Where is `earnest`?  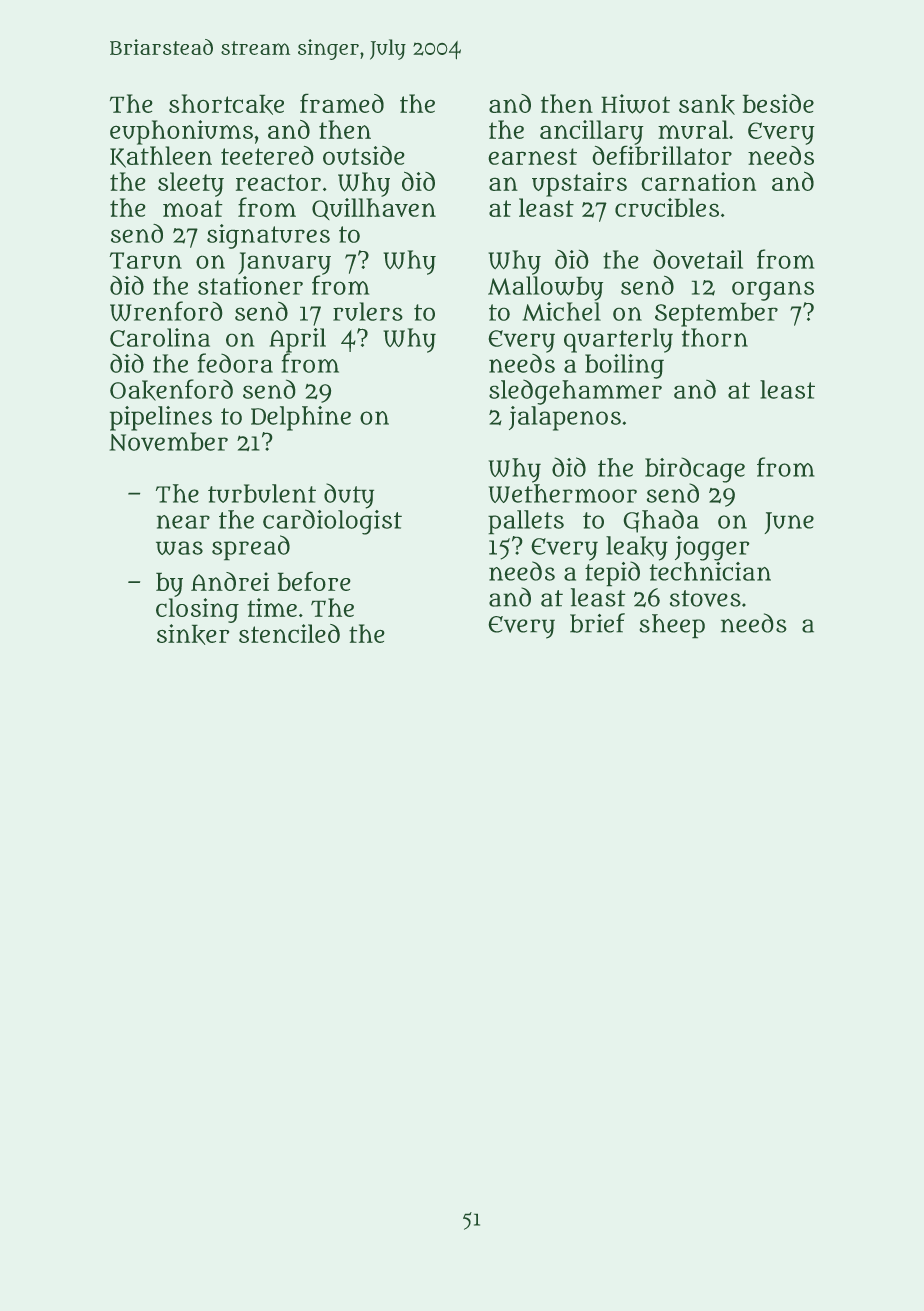
earnest is located at coordinates (532, 156).
